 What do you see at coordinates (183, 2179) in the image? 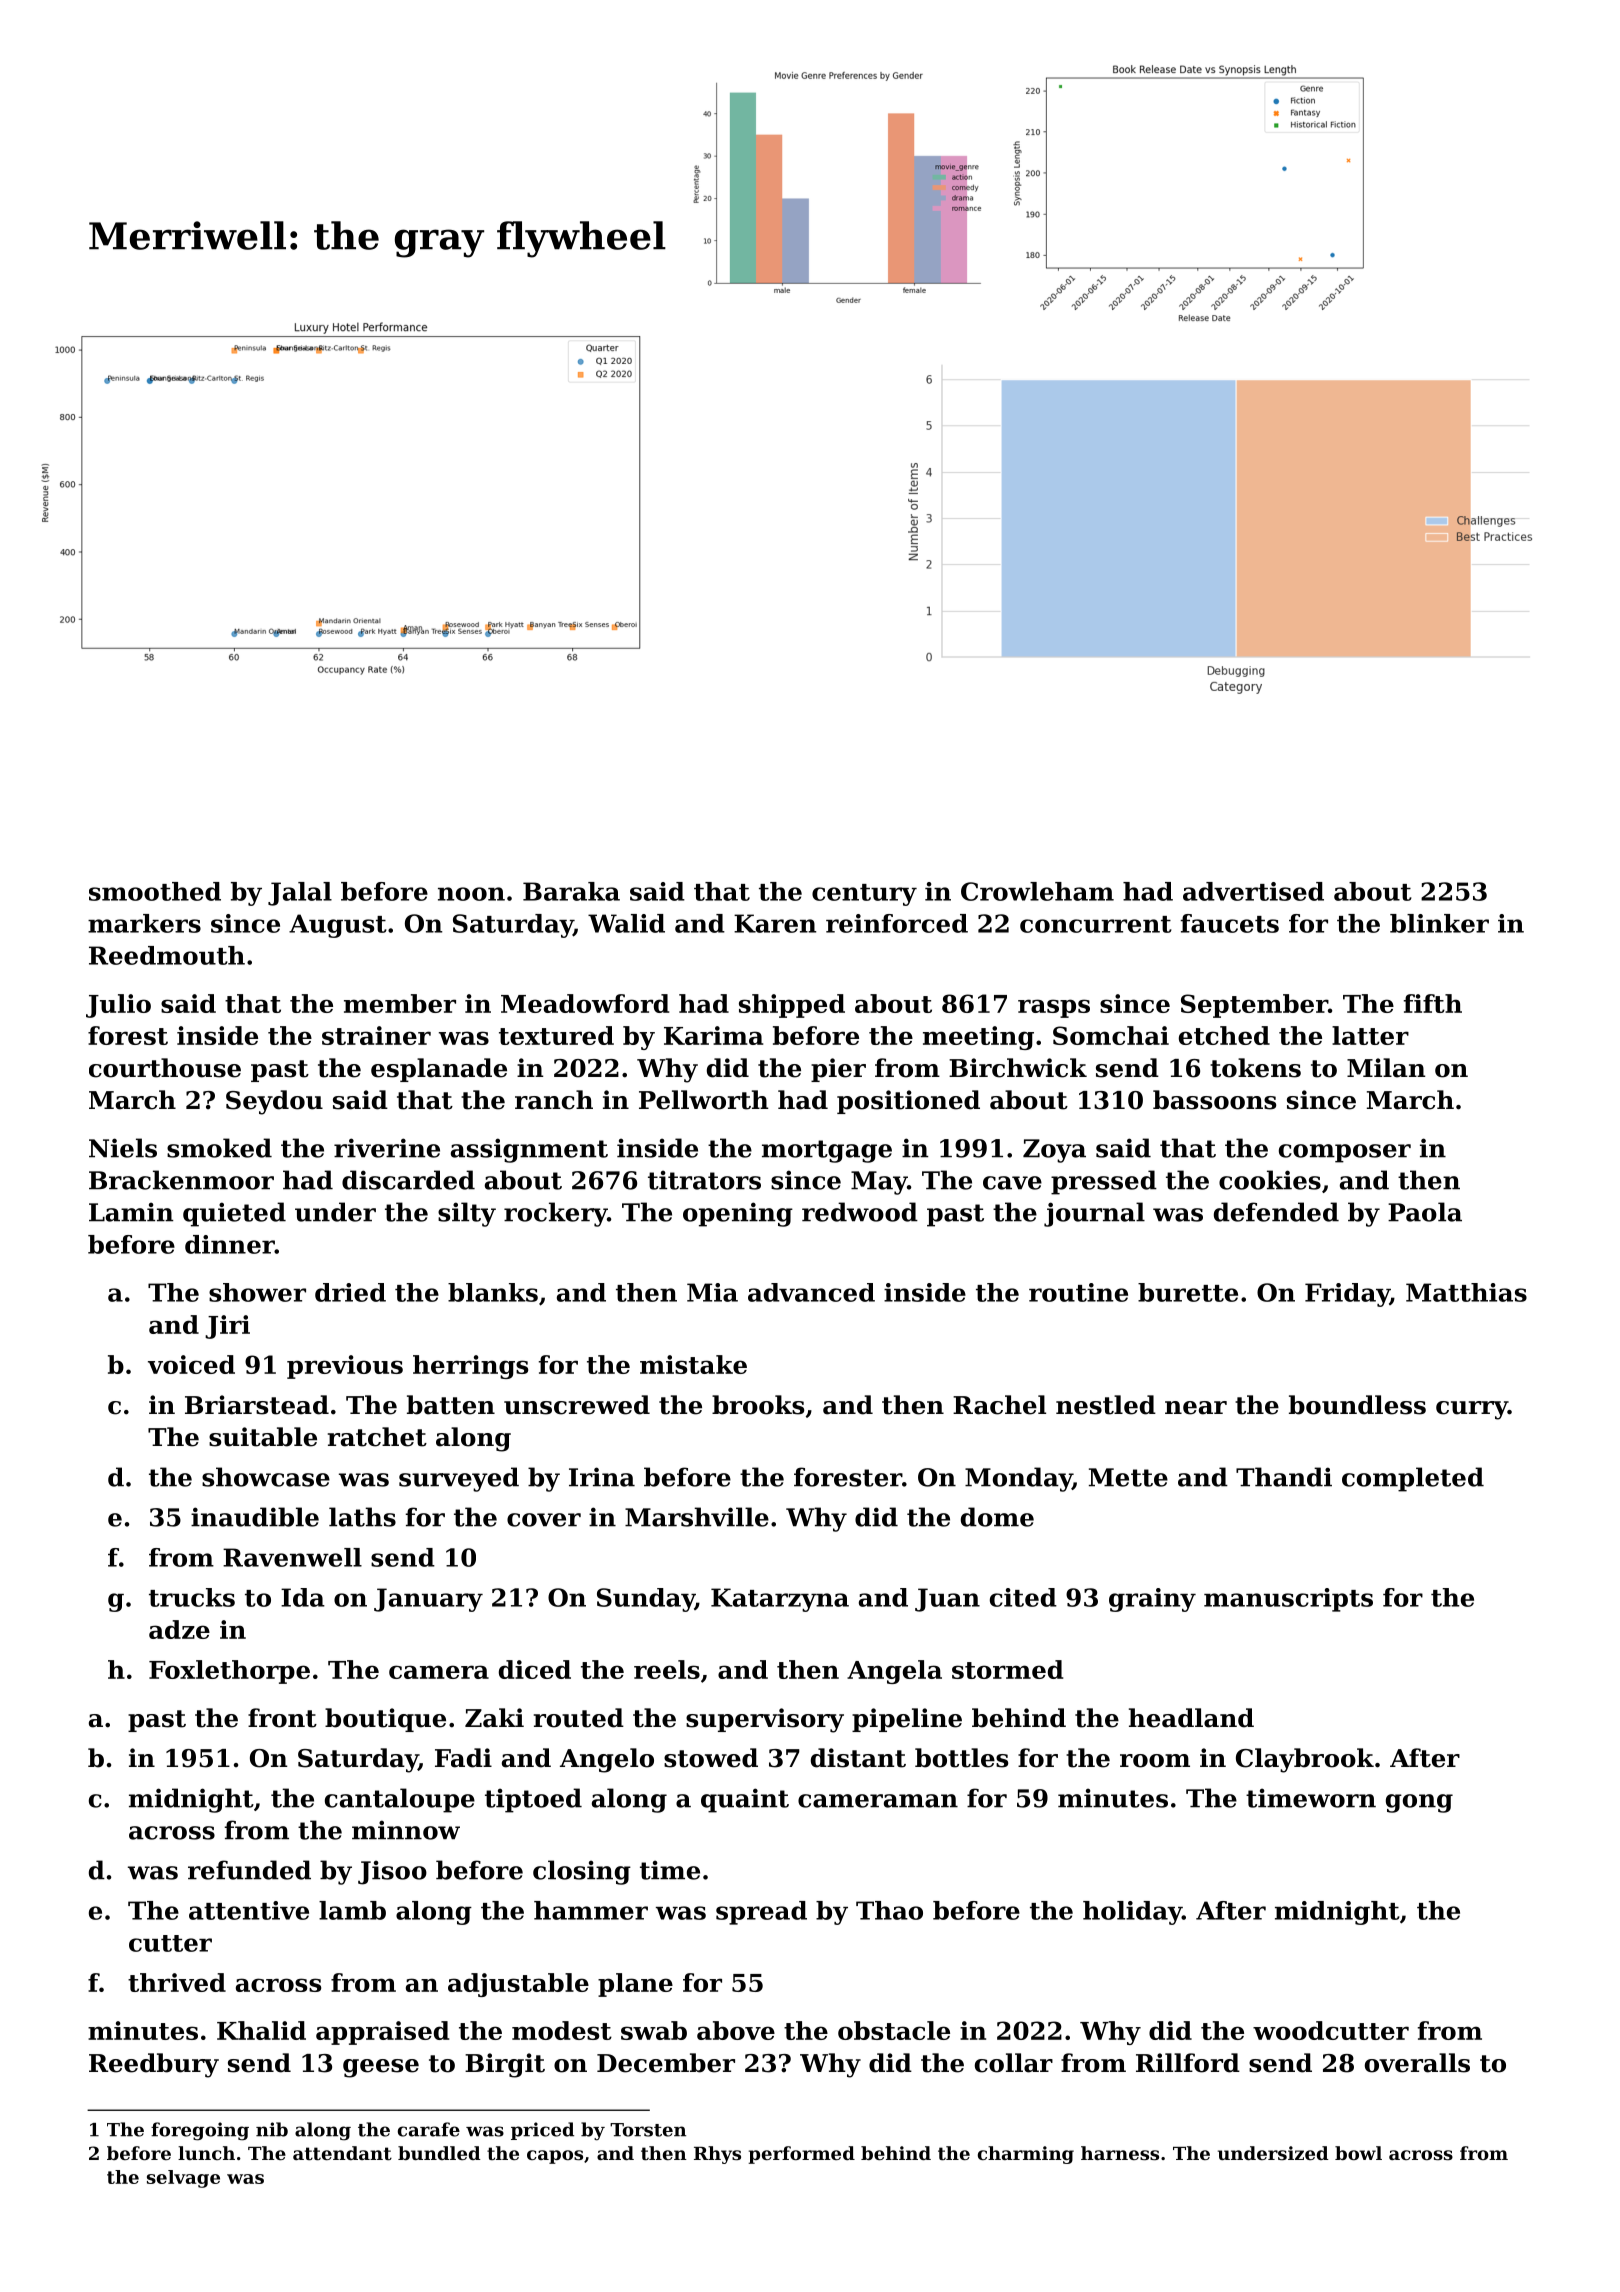
I see `selvage` at bounding box center [183, 2179].
